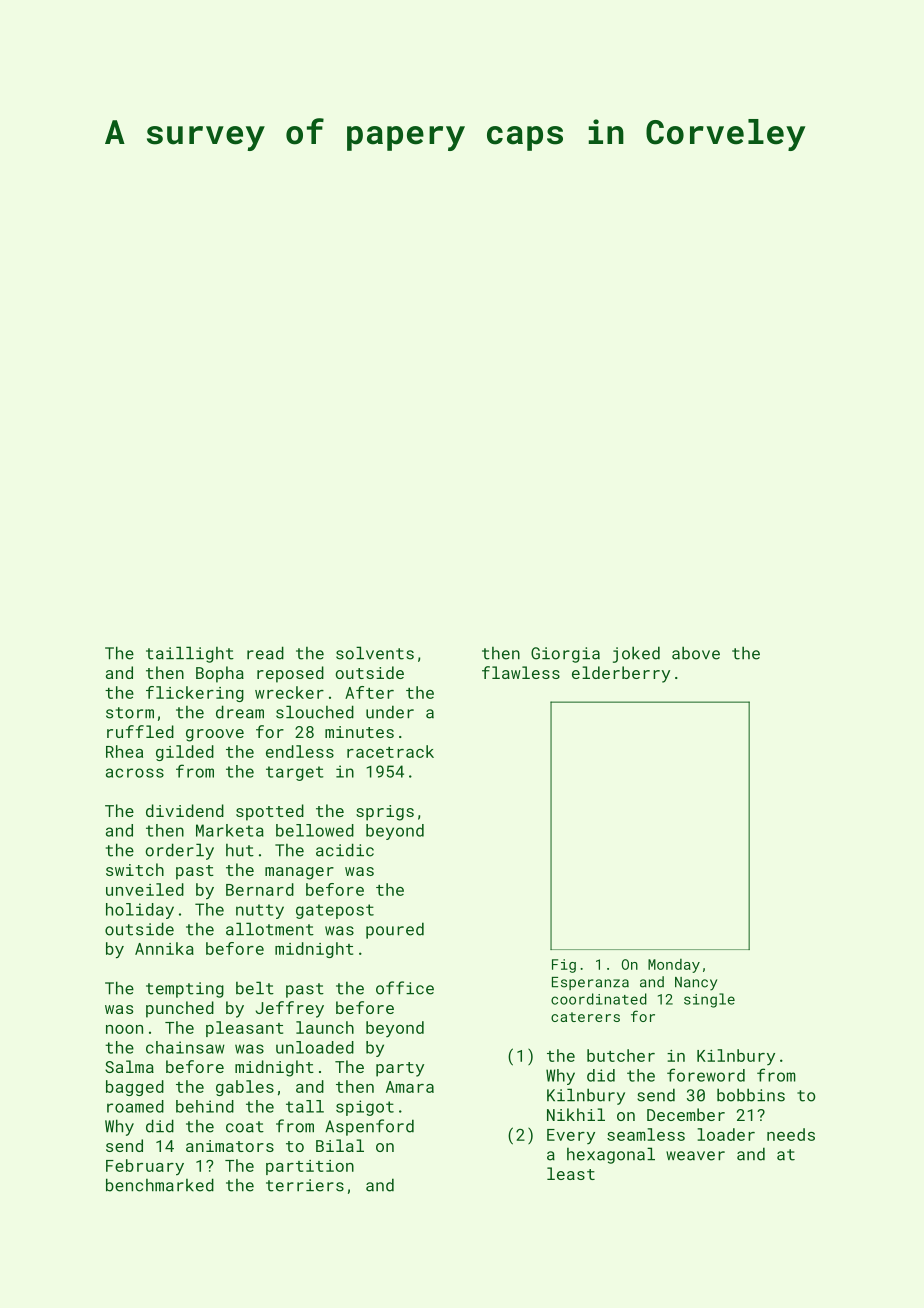  Describe the element at coordinates (696, 653) in the screenshot. I see `above` at that location.
